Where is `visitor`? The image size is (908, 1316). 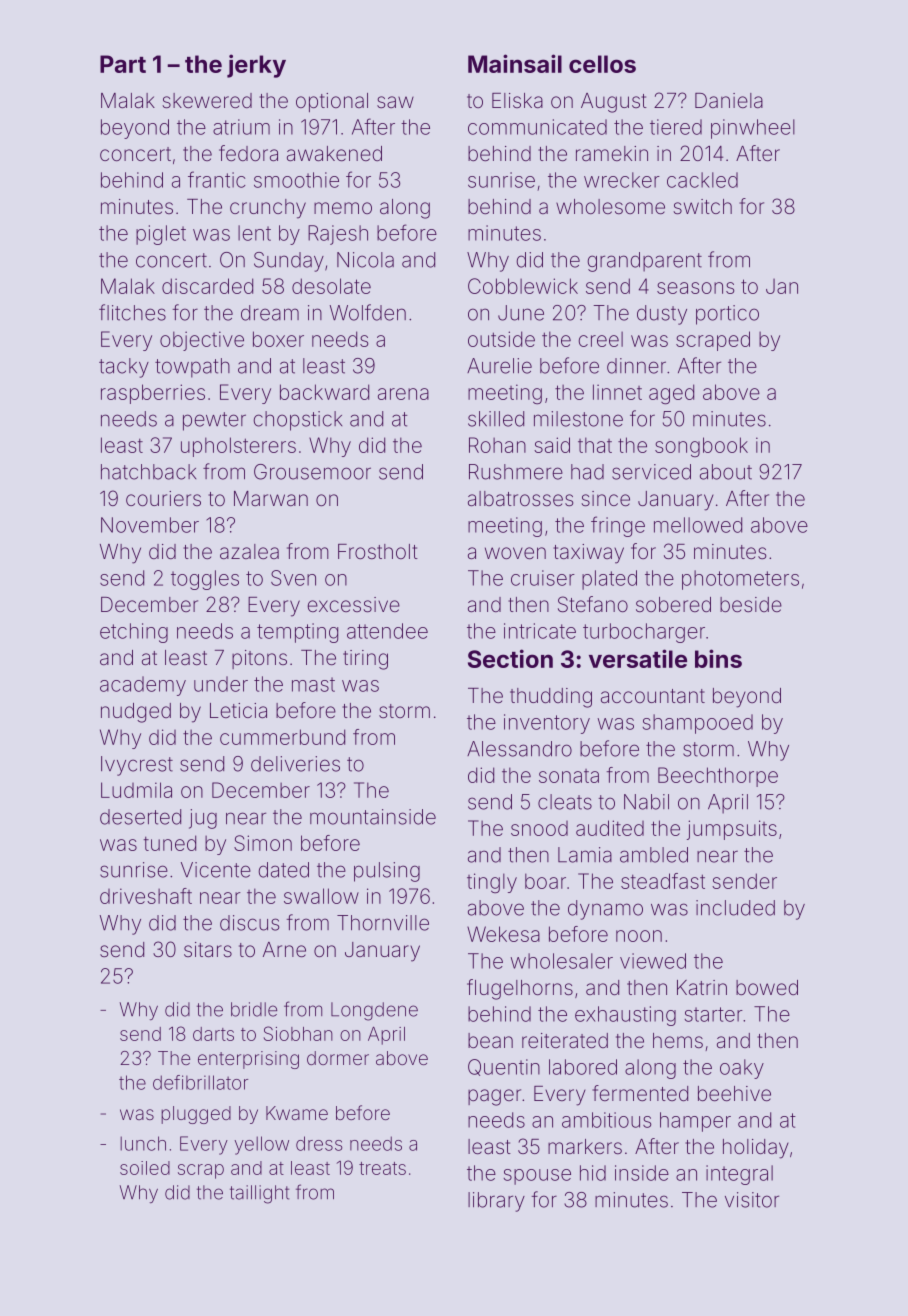 visitor is located at coordinates (752, 1200).
